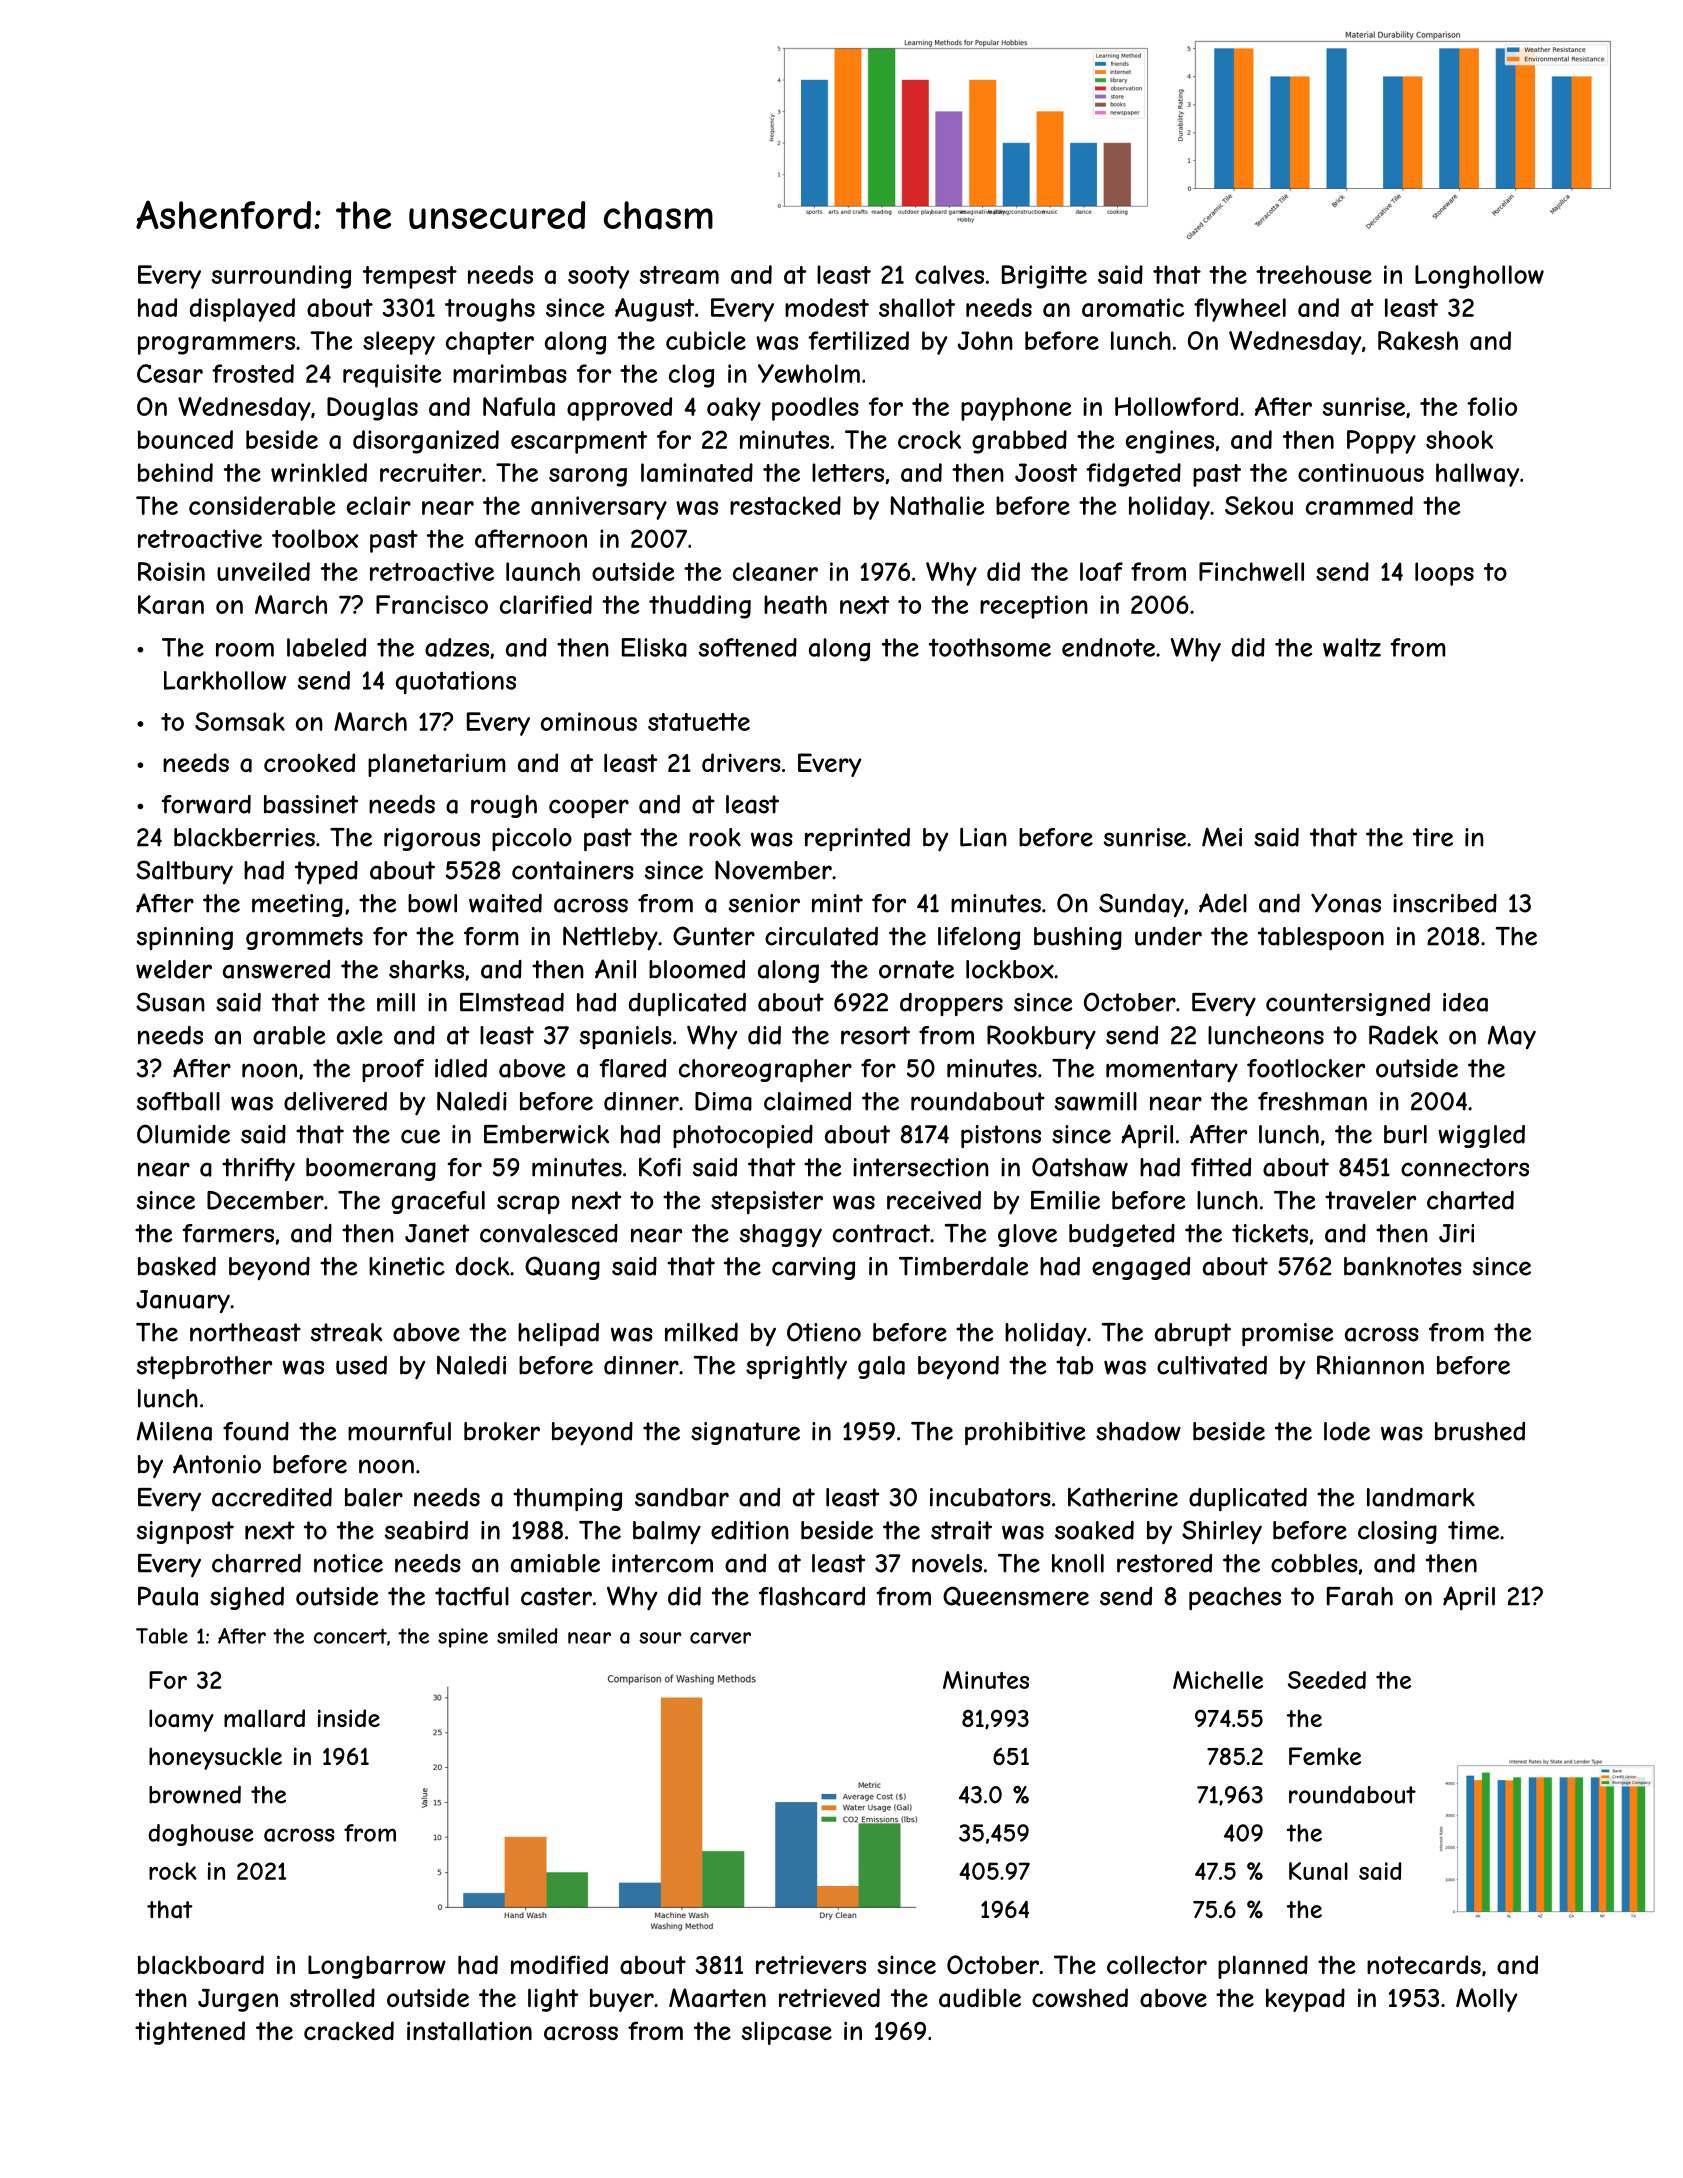 The image size is (1683, 2178). What do you see at coordinates (281, 277) in the document?
I see `surrounding` at bounding box center [281, 277].
